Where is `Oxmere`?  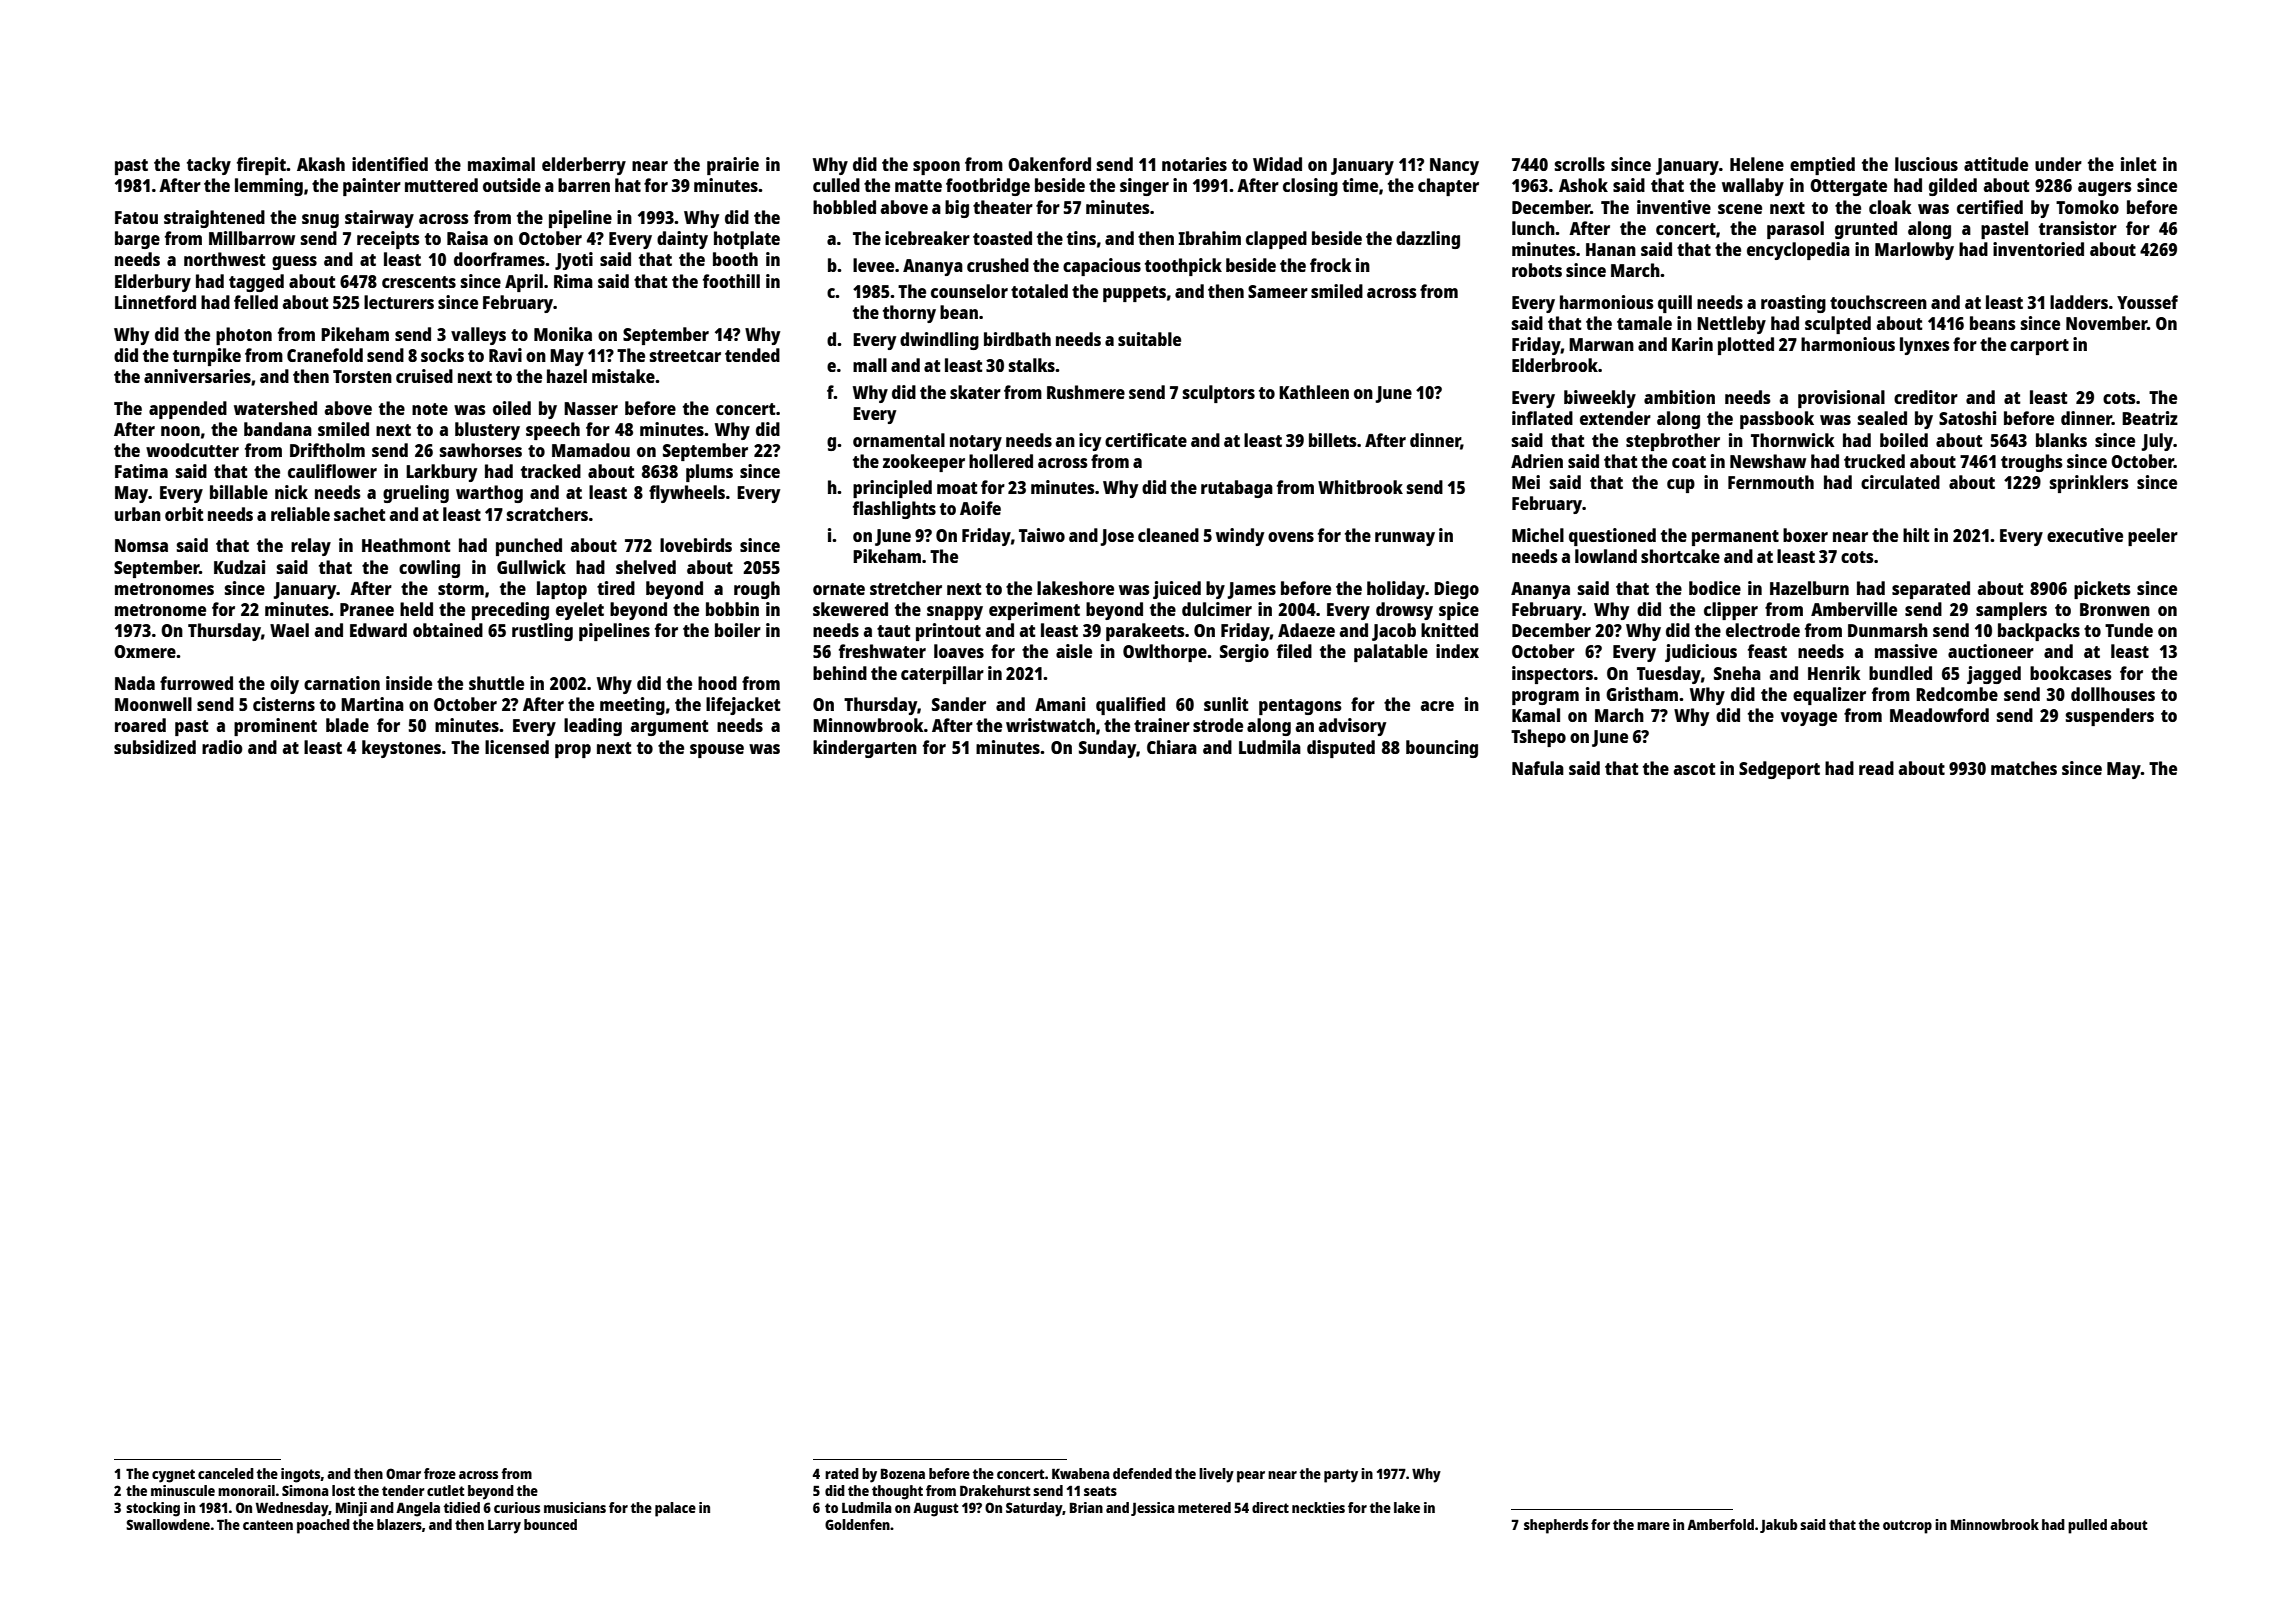 Oxmere is located at coordinates (145, 651).
